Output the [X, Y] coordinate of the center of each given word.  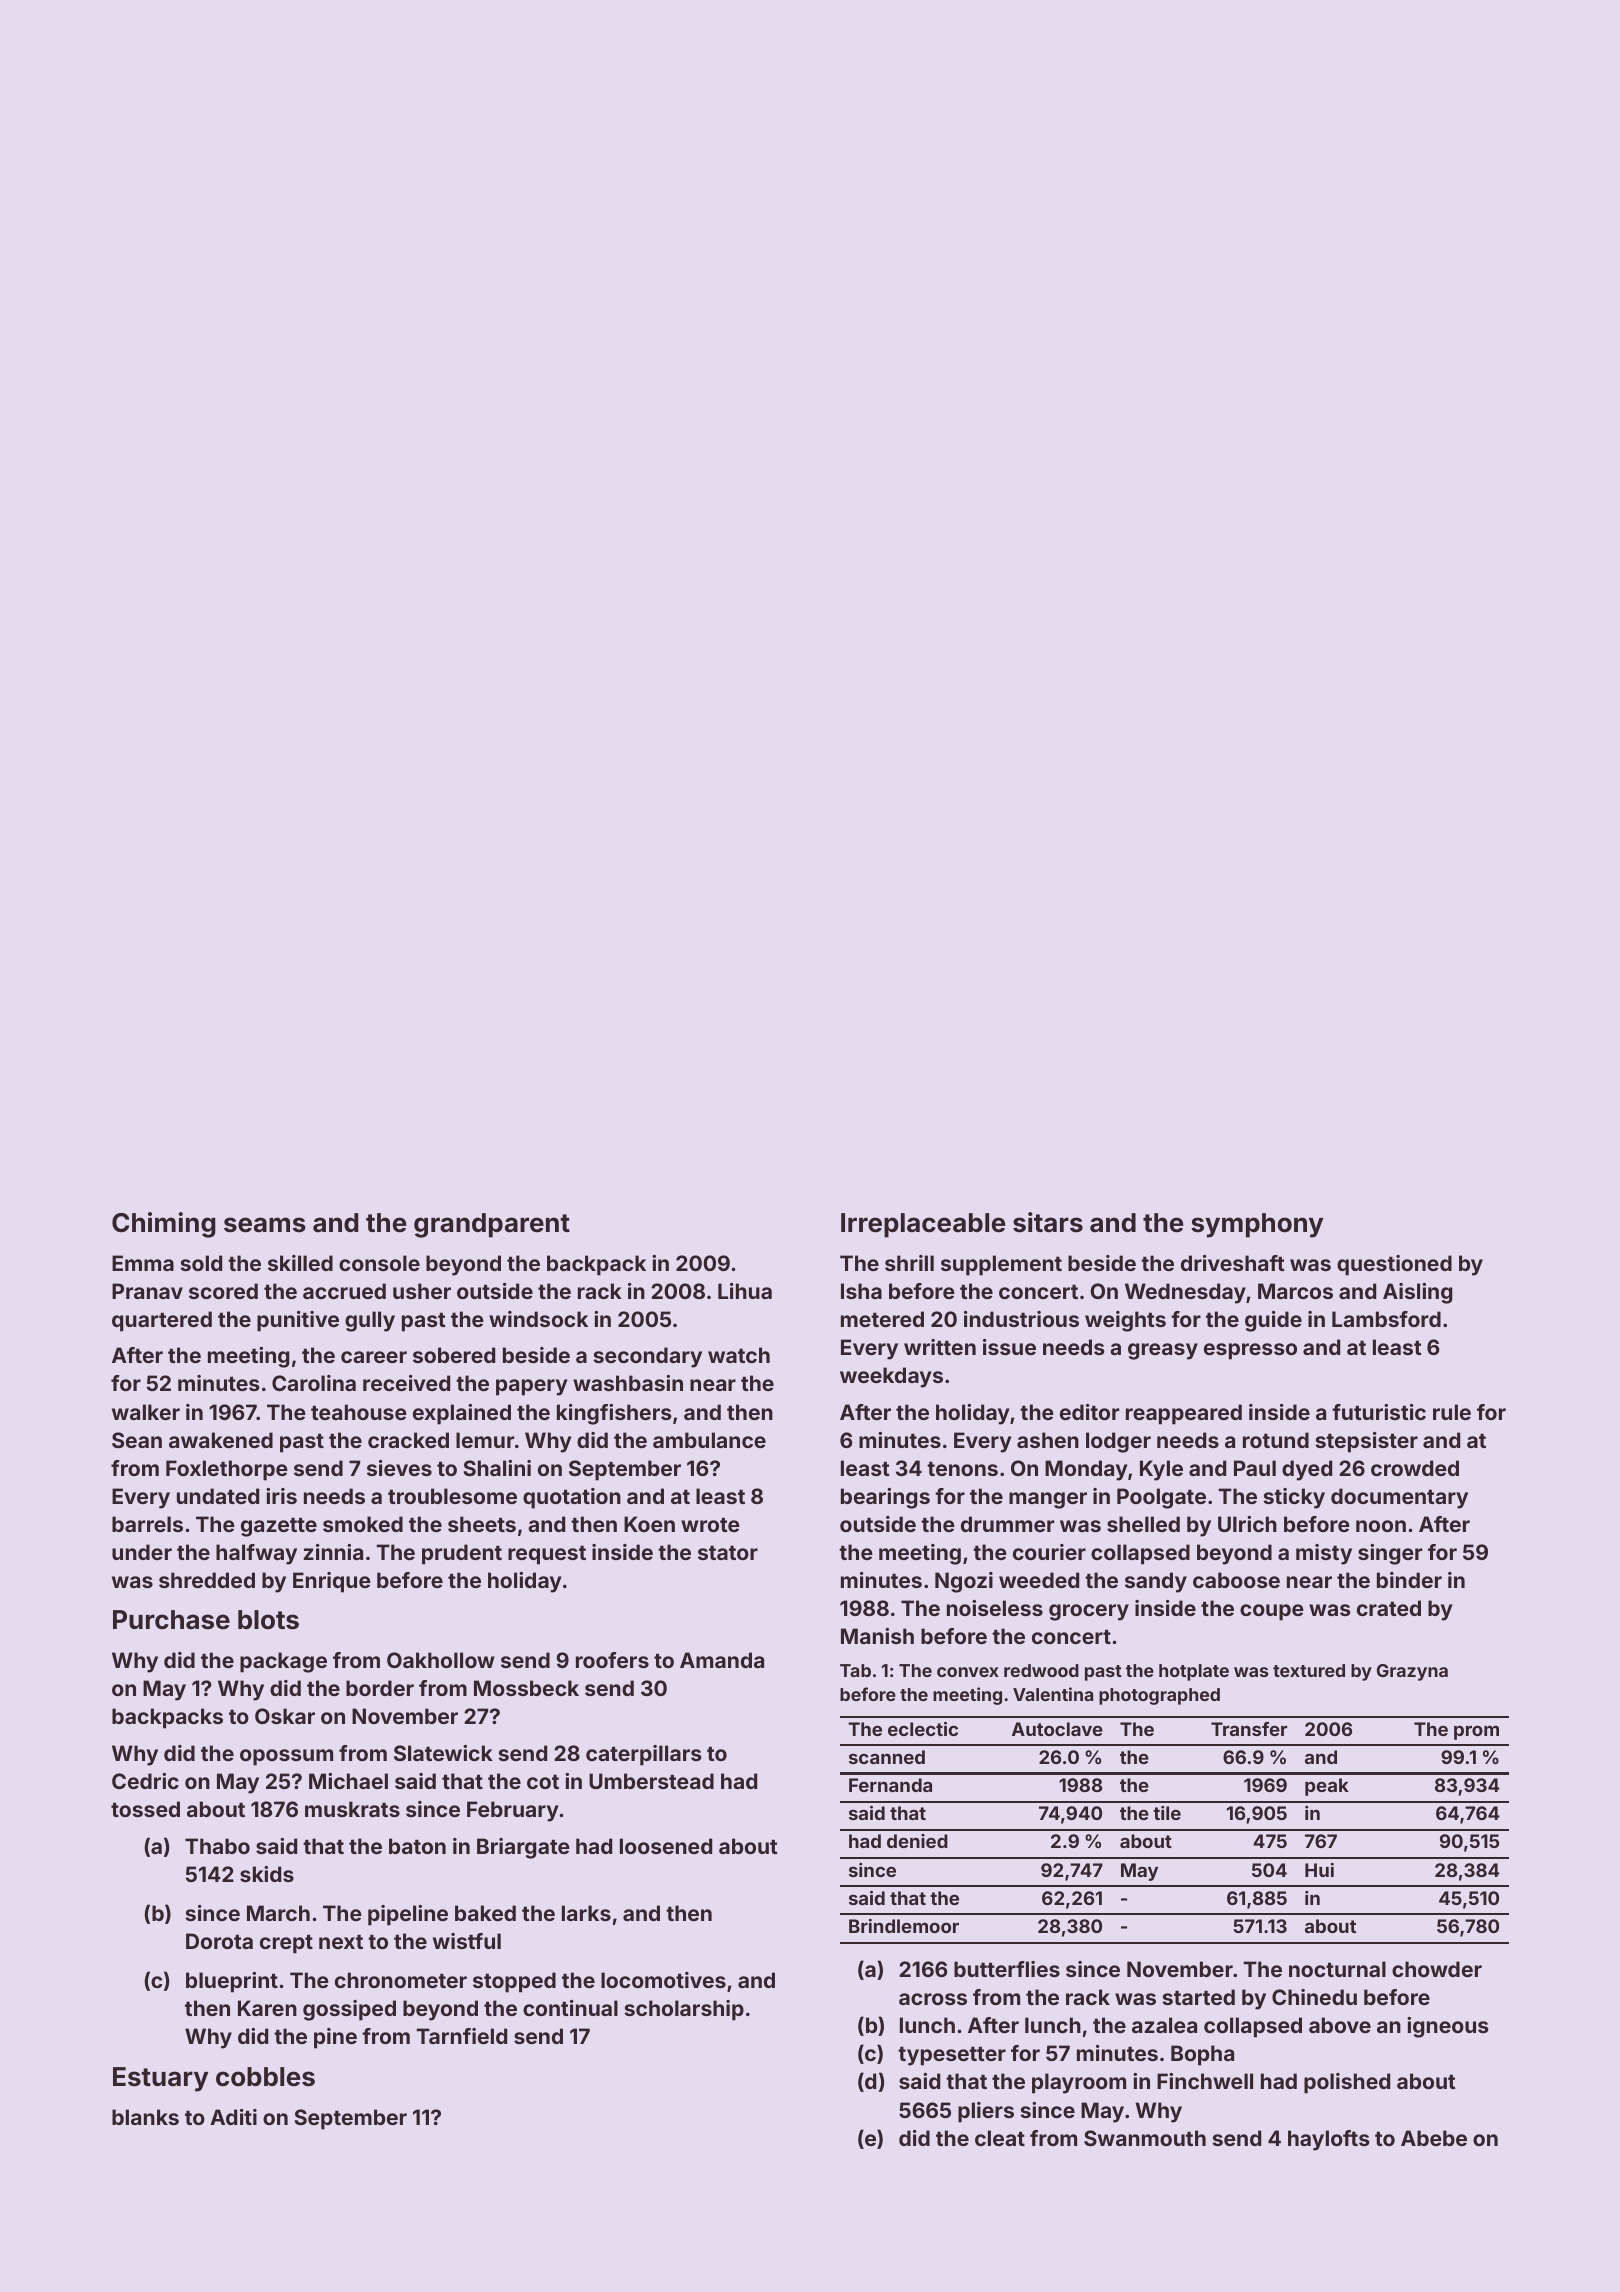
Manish [877, 1636]
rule [1452, 1412]
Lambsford [1386, 1319]
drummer [1007, 1524]
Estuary [160, 2079]
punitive [298, 1321]
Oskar [285, 1716]
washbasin [628, 1383]
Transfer [1249, 1729]
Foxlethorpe [227, 1470]
